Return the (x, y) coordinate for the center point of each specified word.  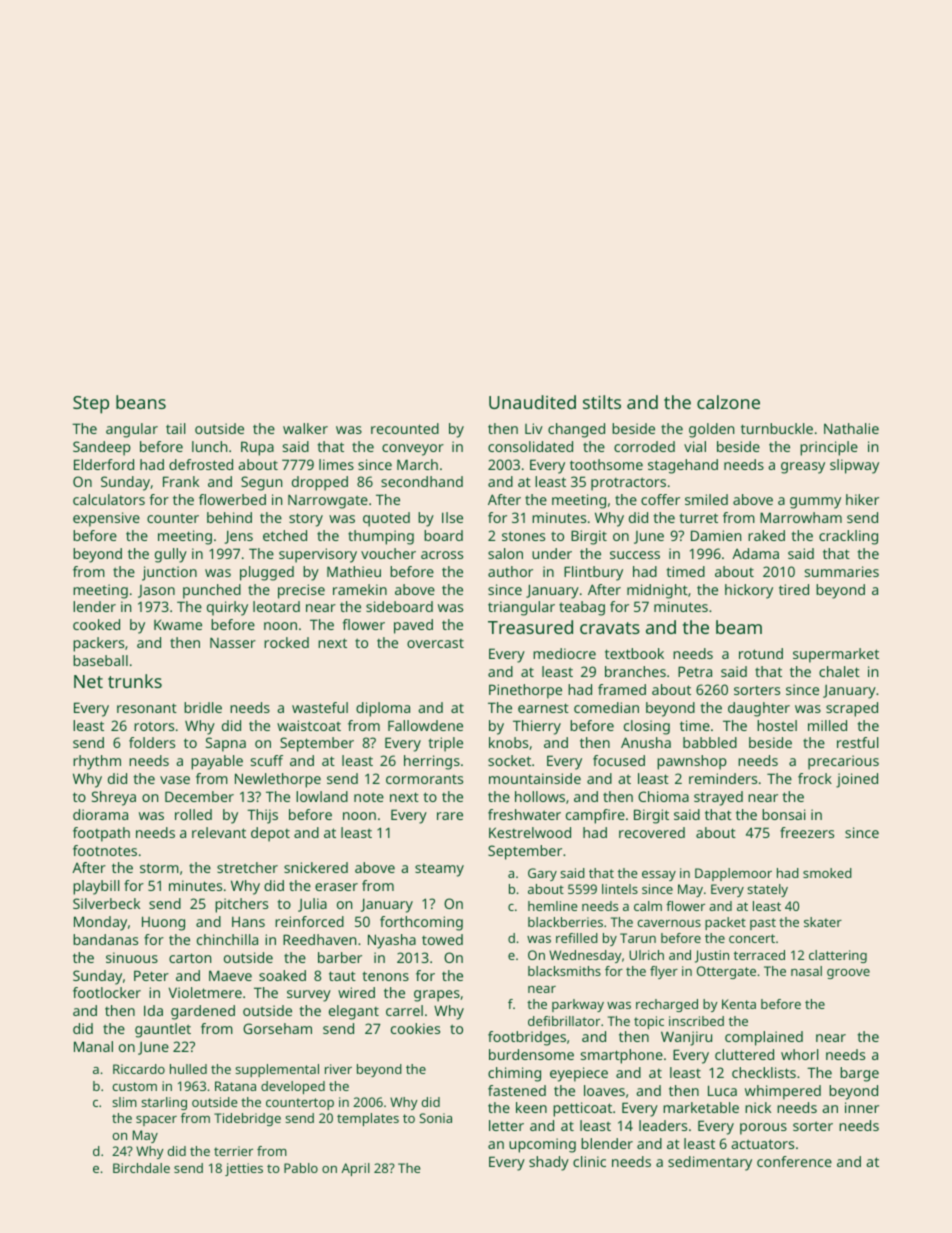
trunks (135, 681)
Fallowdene (425, 725)
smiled (706, 499)
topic (649, 1022)
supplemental (277, 1070)
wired (356, 992)
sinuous (132, 957)
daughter (759, 709)
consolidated (530, 446)
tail (175, 428)
